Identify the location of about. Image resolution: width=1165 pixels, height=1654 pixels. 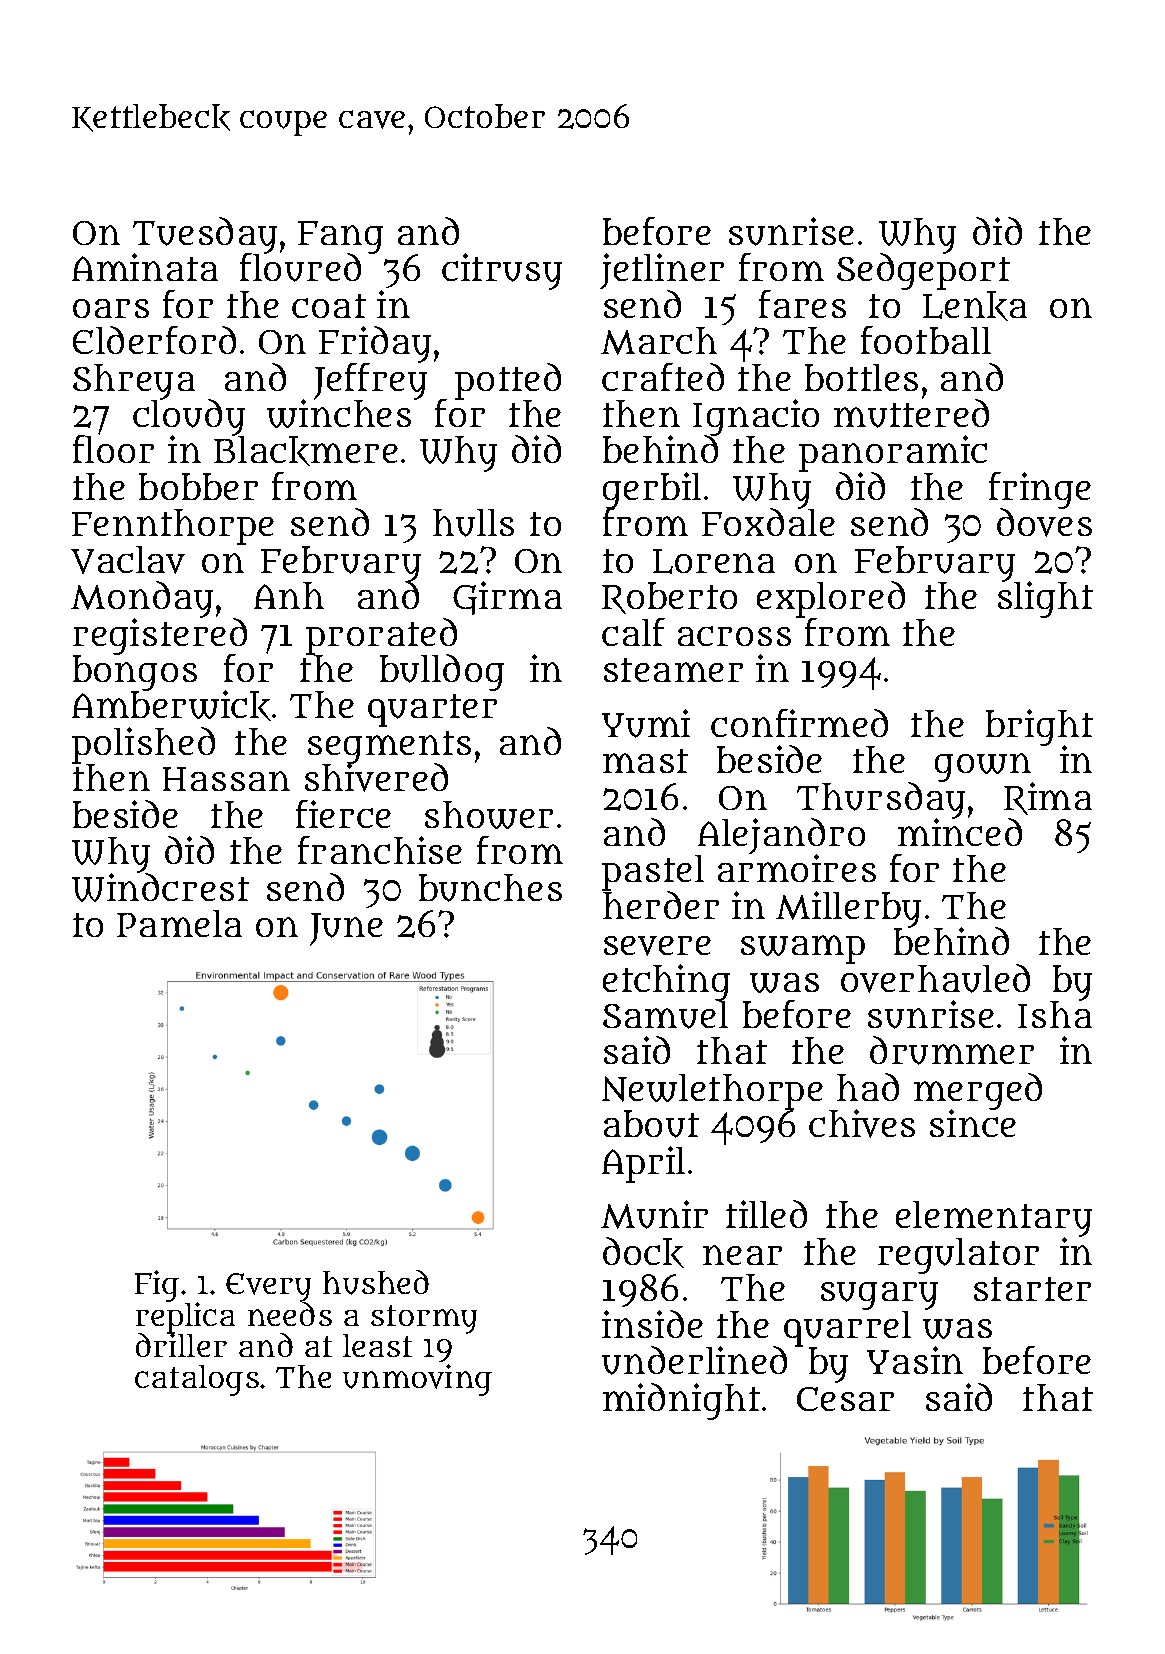
(651, 1124).
